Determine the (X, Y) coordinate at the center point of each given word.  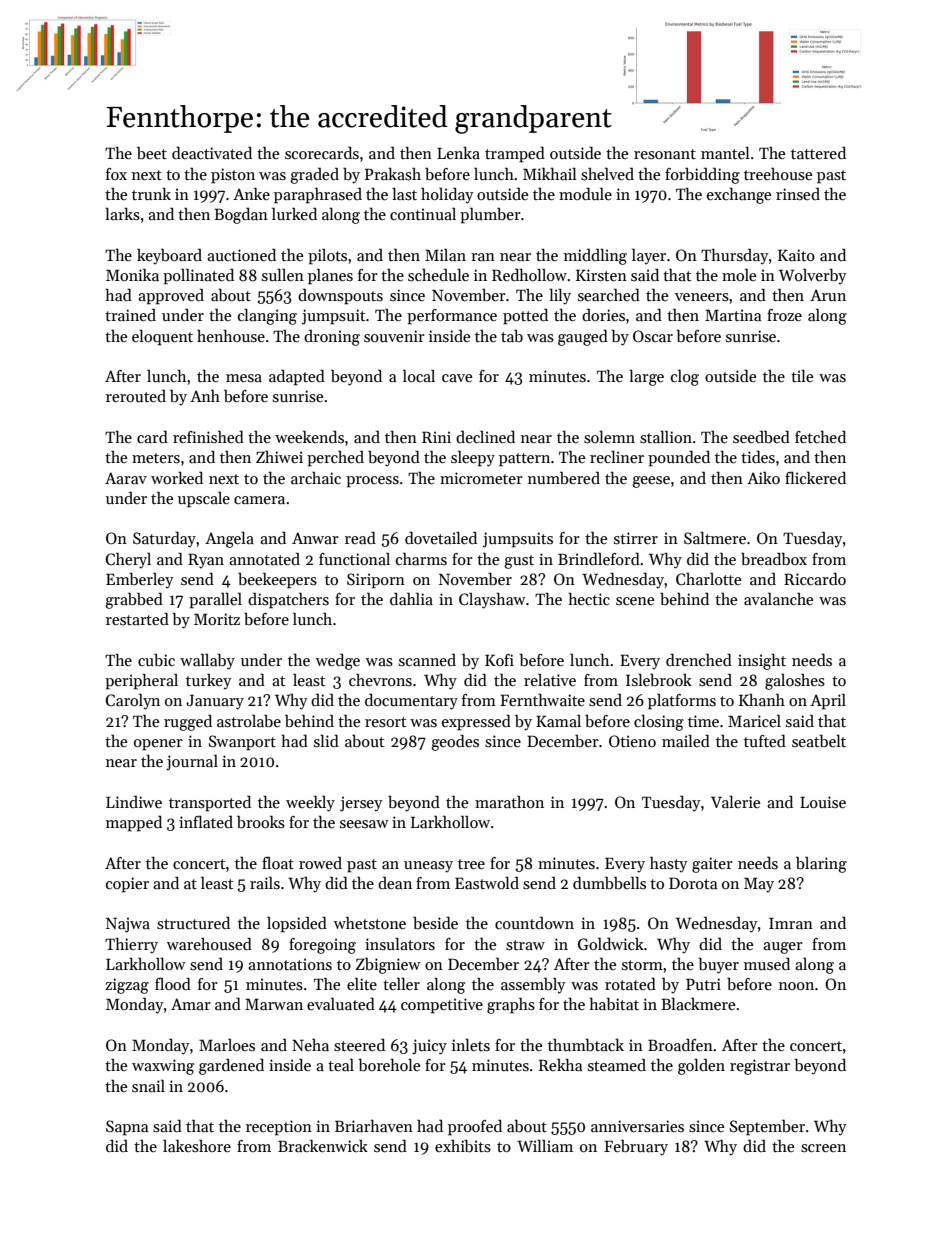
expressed (476, 723)
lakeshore (197, 1146)
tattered (818, 152)
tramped (515, 155)
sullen (283, 275)
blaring (821, 865)
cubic (156, 659)
